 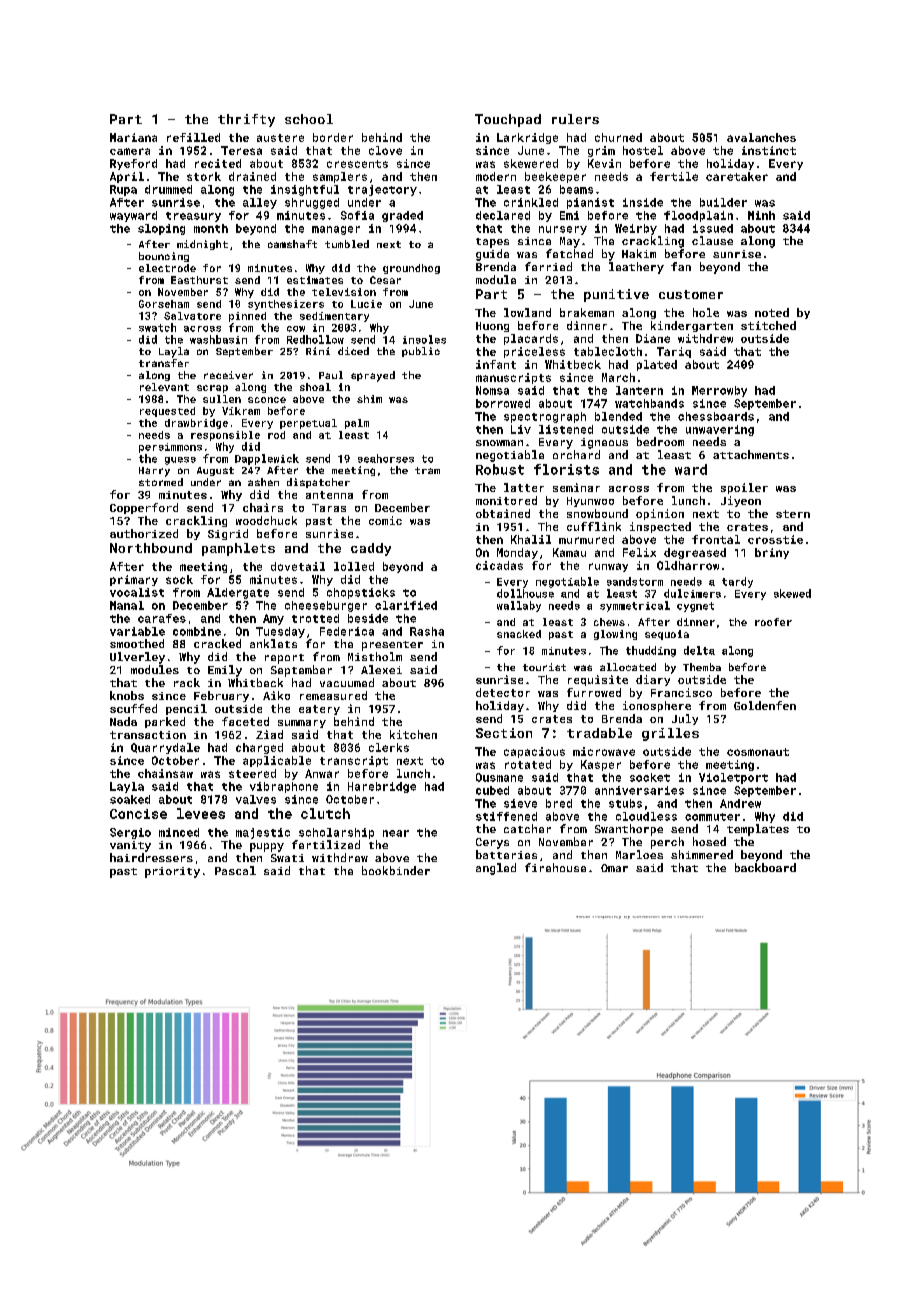 I want to click on Manal, so click(x=127, y=605).
